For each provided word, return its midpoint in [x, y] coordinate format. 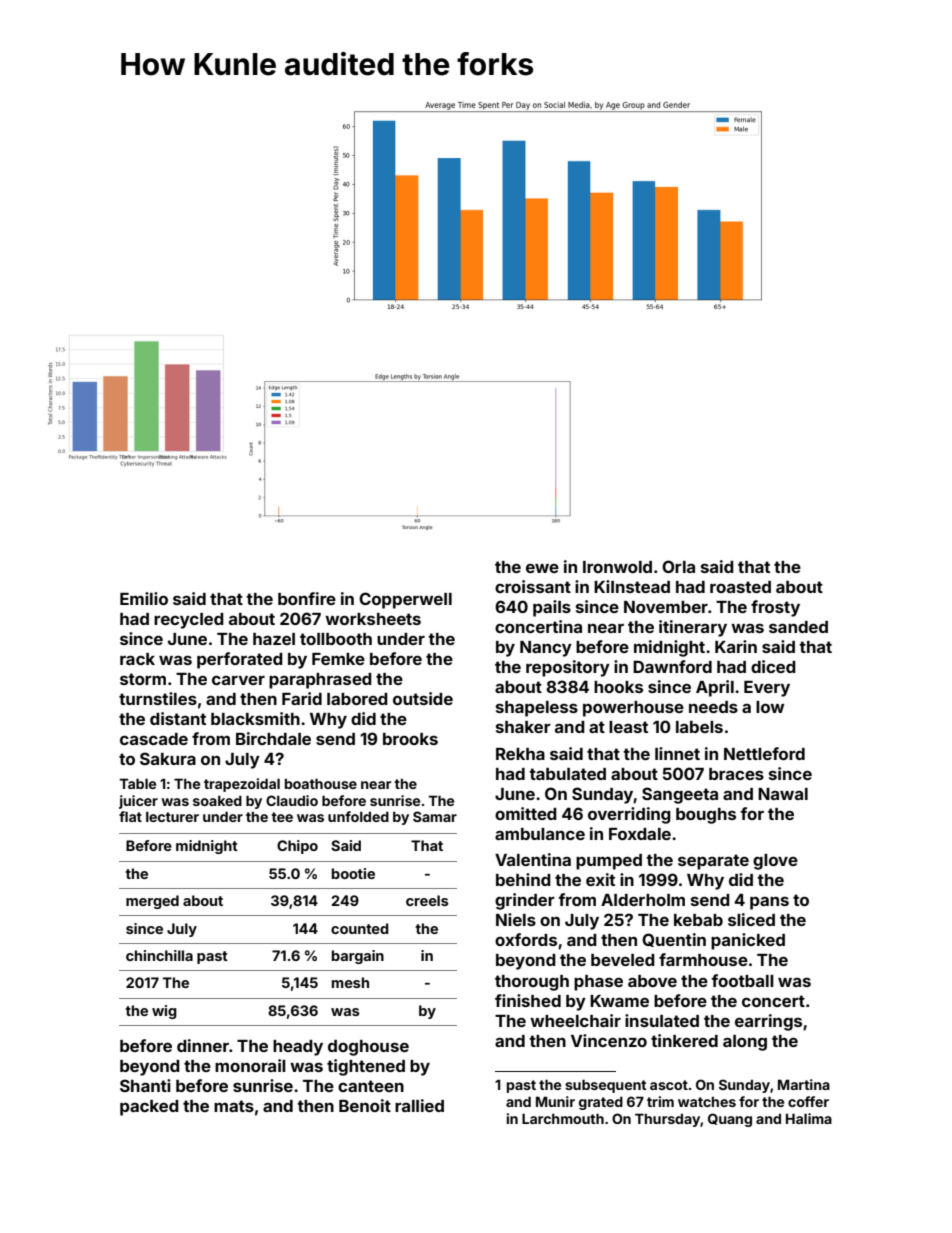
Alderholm [643, 900]
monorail [250, 1065]
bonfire [307, 598]
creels [427, 900]
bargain [358, 957]
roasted [740, 587]
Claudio [292, 800]
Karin [736, 646]
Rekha [520, 754]
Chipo [297, 847]
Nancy [546, 649]
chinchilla [159, 955]
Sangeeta [680, 795]
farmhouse [703, 959]
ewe [542, 568]
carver [238, 680]
